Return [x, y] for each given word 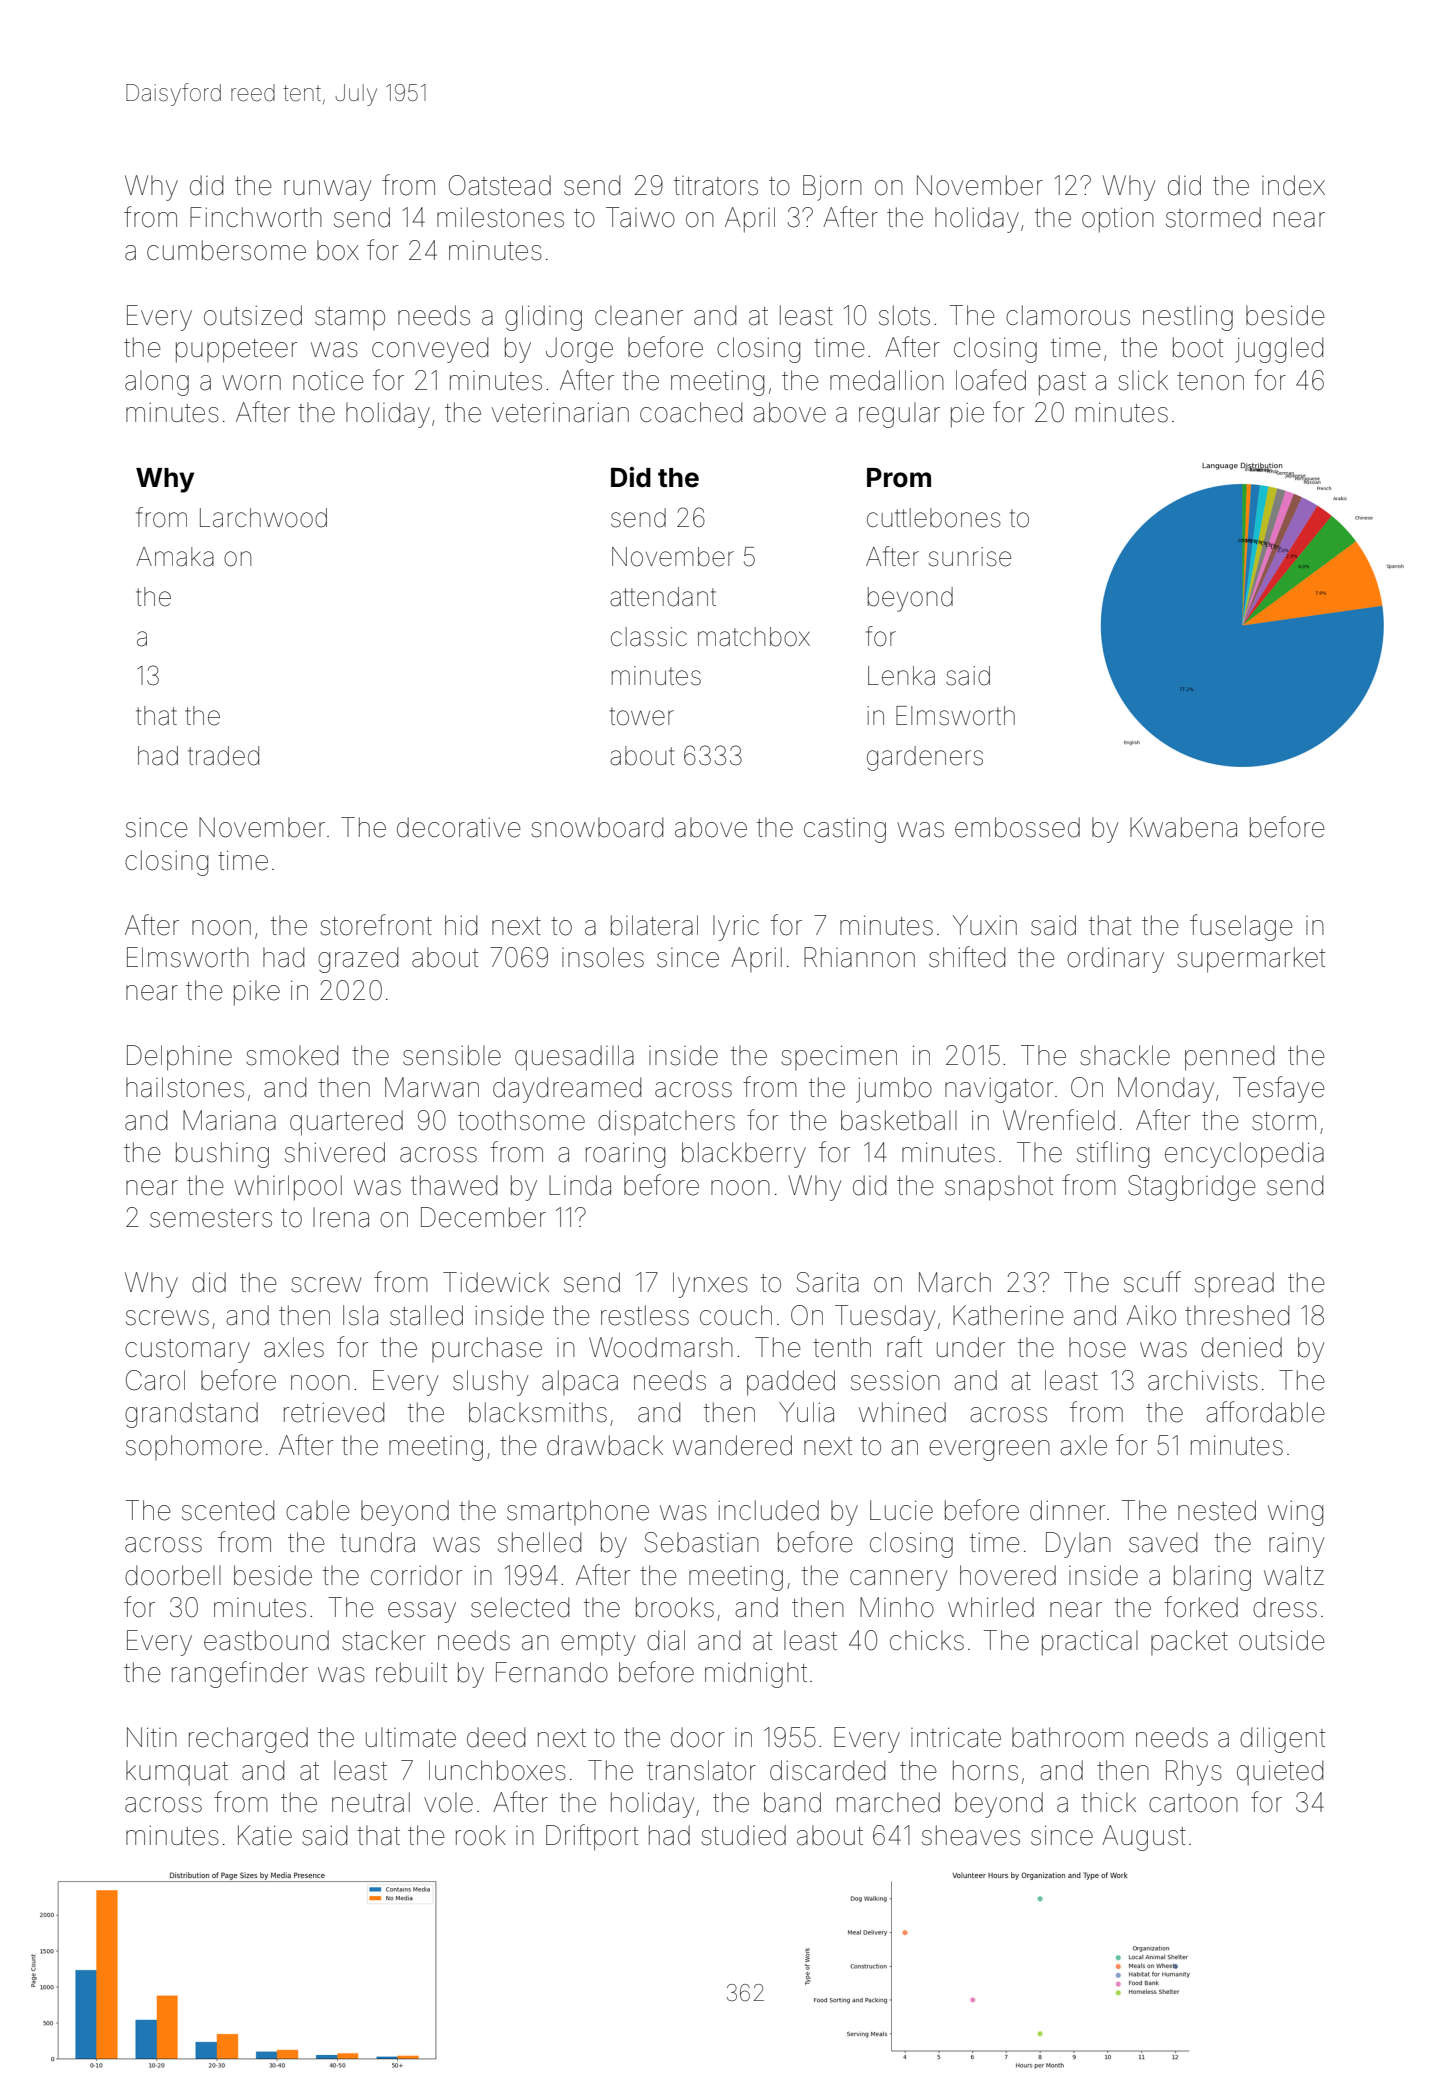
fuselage [1241, 927]
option [1118, 220]
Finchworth [256, 217]
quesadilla [574, 1058]
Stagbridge [1192, 1188]
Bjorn [832, 188]
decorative [459, 827]
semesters [211, 1218]
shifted [967, 957]
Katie [265, 1835]
